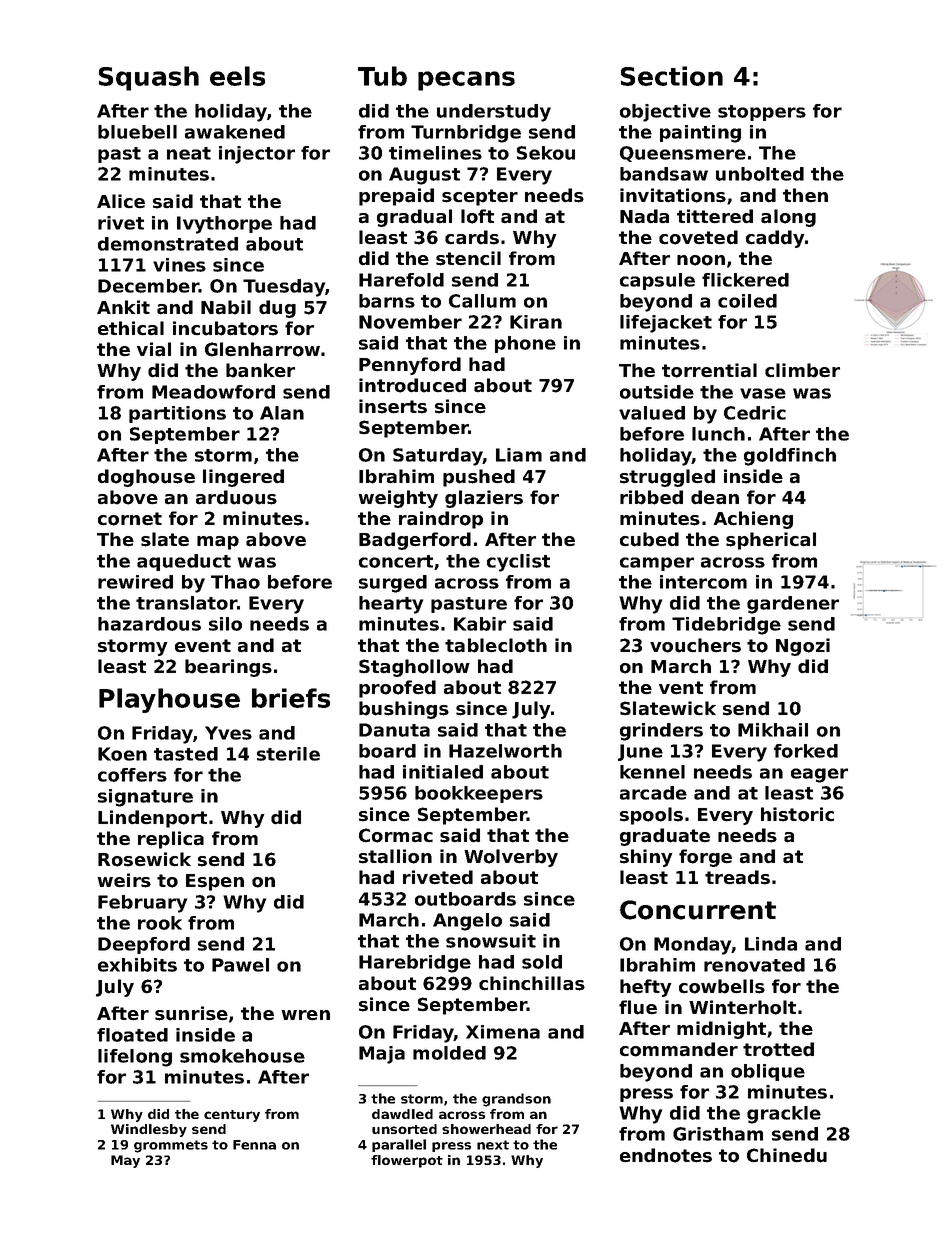 Image resolution: width=952 pixels, height=1233 pixels. Describe the element at coordinates (288, 754) in the screenshot. I see `sterile` at that location.
